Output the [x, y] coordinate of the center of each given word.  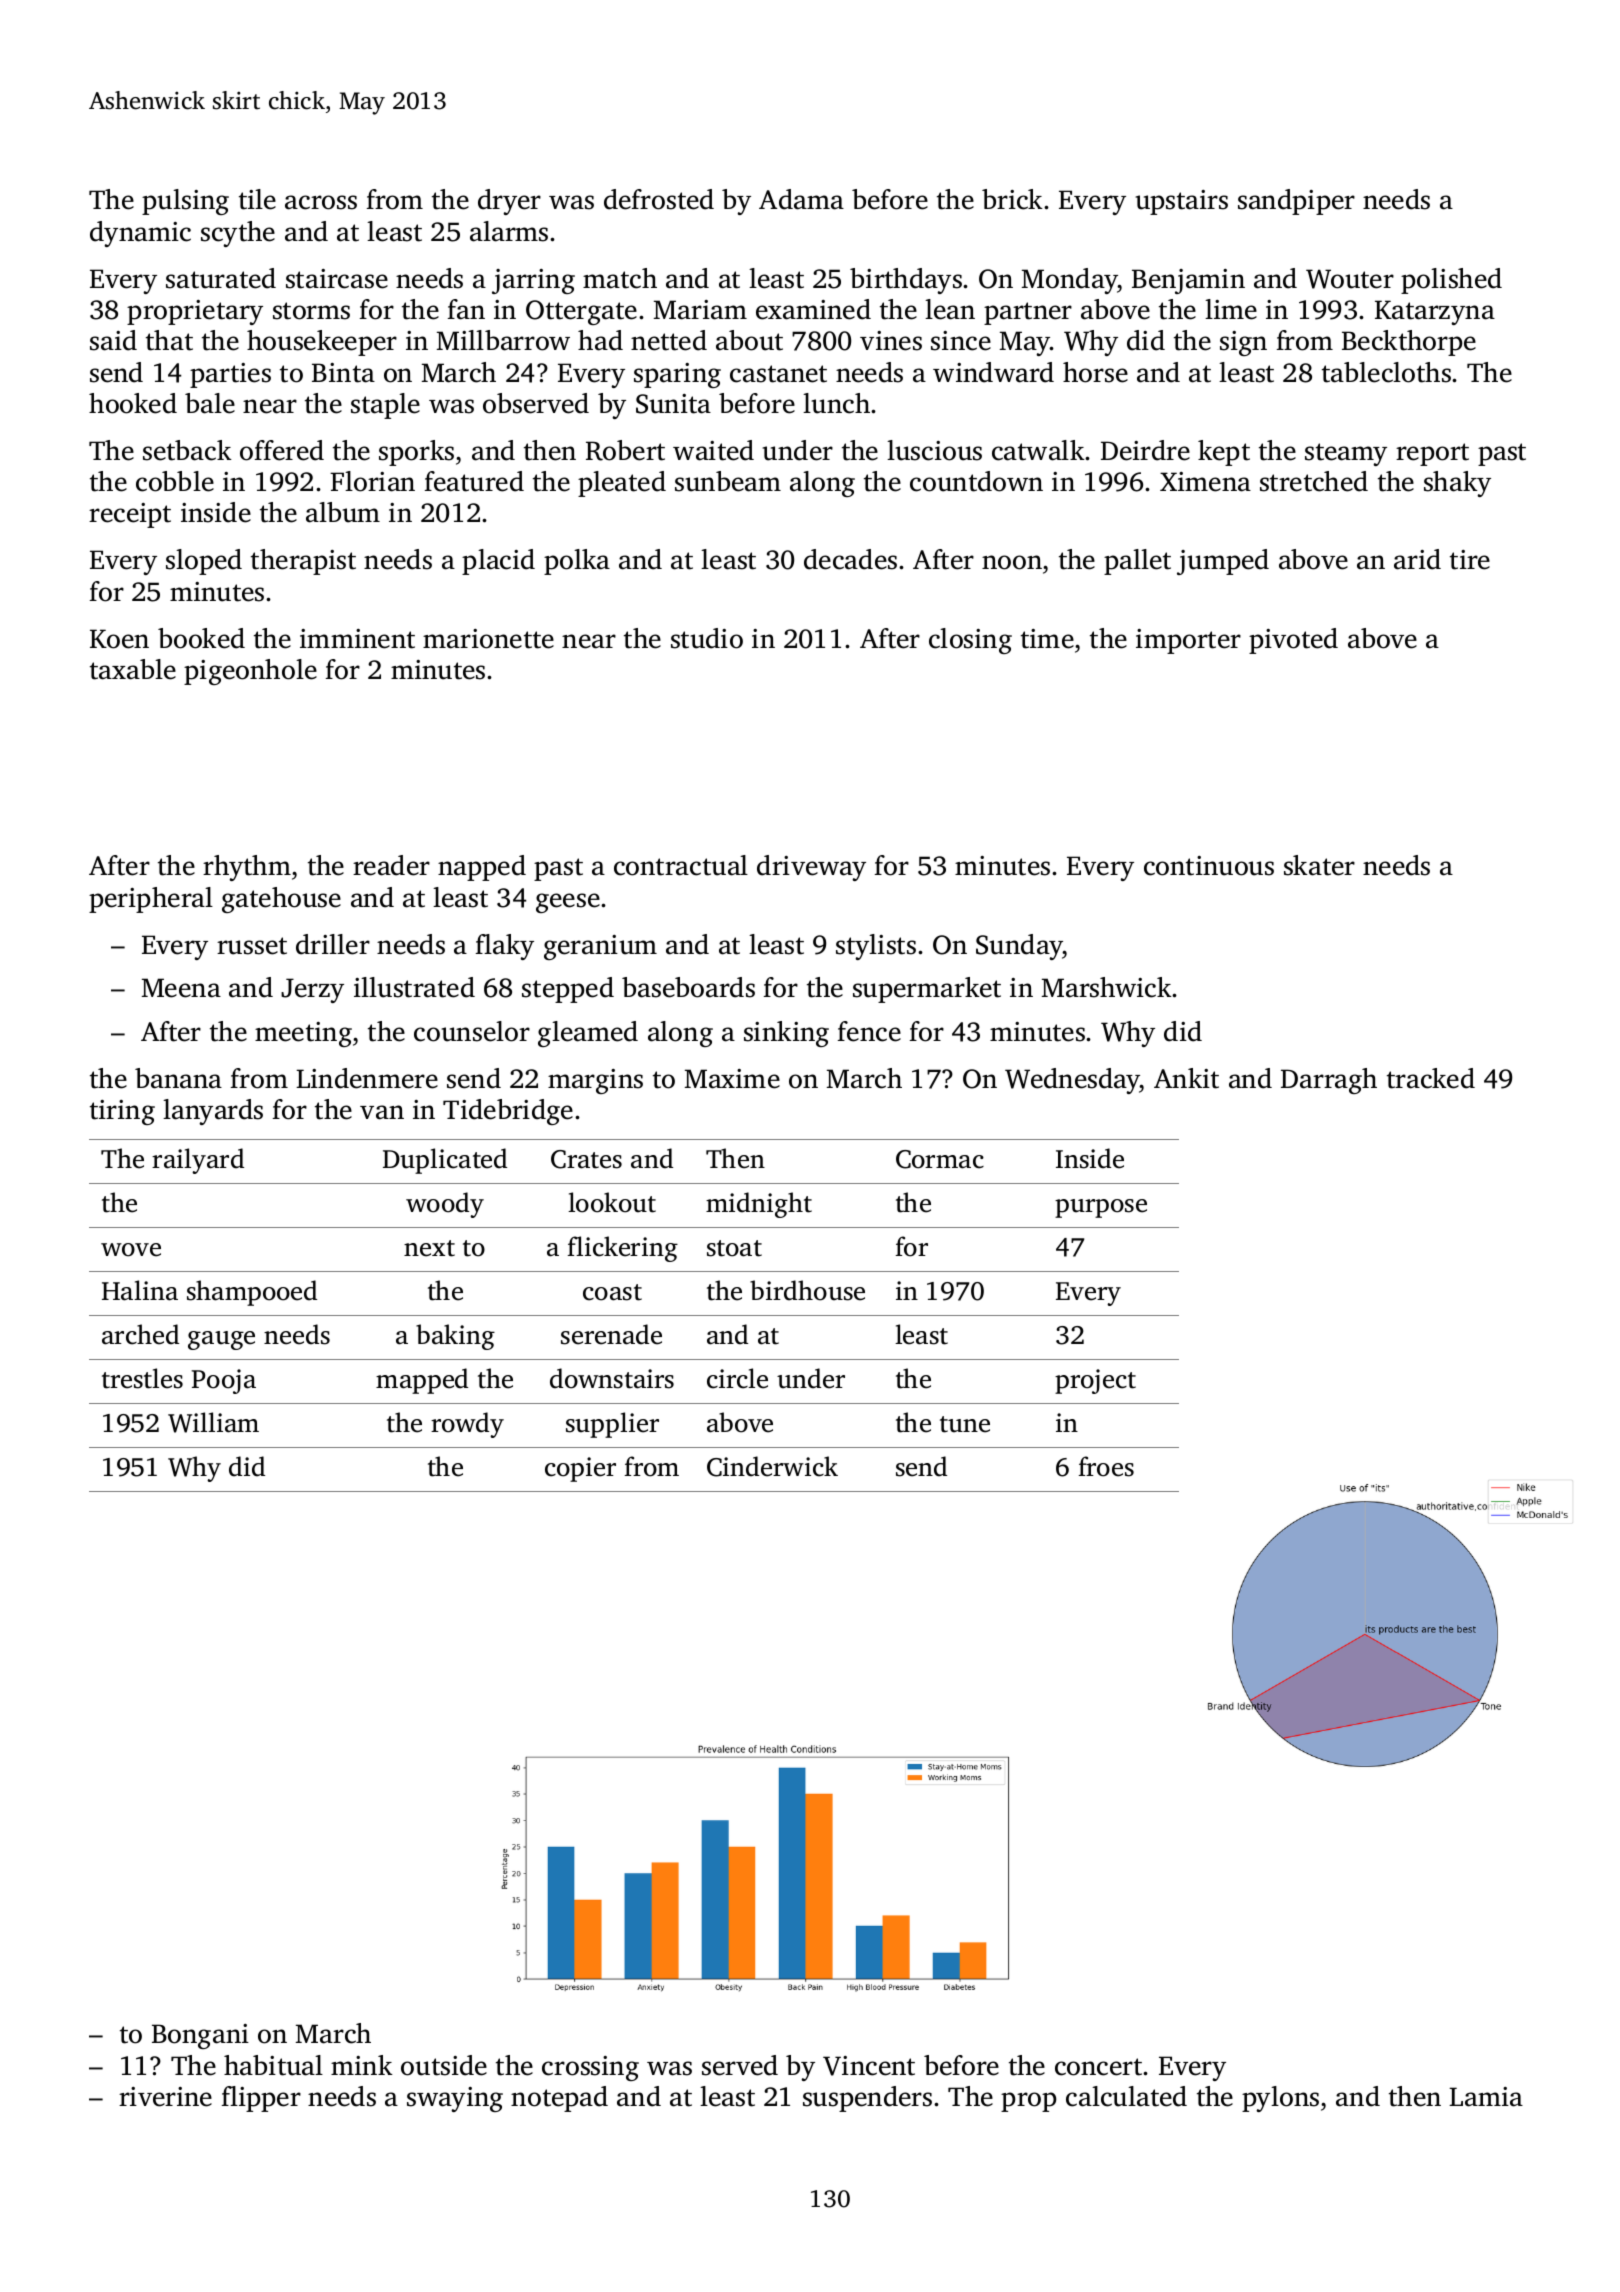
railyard [198, 1161]
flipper [261, 2099]
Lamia [1486, 2097]
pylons [1280, 2099]
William [213, 1422]
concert [1099, 2067]
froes [1106, 1466]
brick [1012, 199]
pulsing [185, 202]
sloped [204, 562]
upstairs [1182, 202]
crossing [590, 2068]
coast [612, 1292]
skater [1319, 865]
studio [707, 638]
